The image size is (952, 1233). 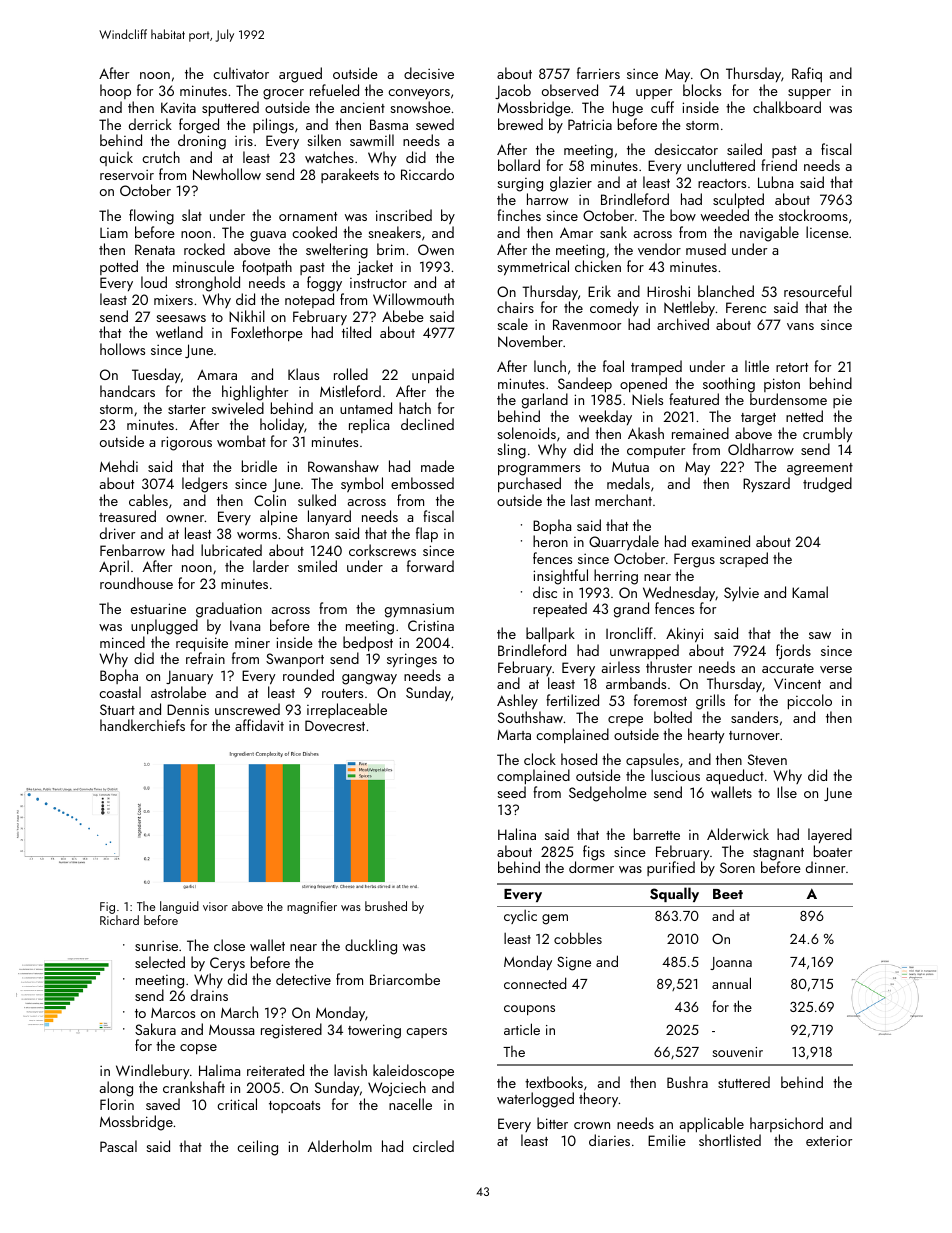 What do you see at coordinates (735, 777) in the screenshot?
I see `aqueduct` at bounding box center [735, 777].
